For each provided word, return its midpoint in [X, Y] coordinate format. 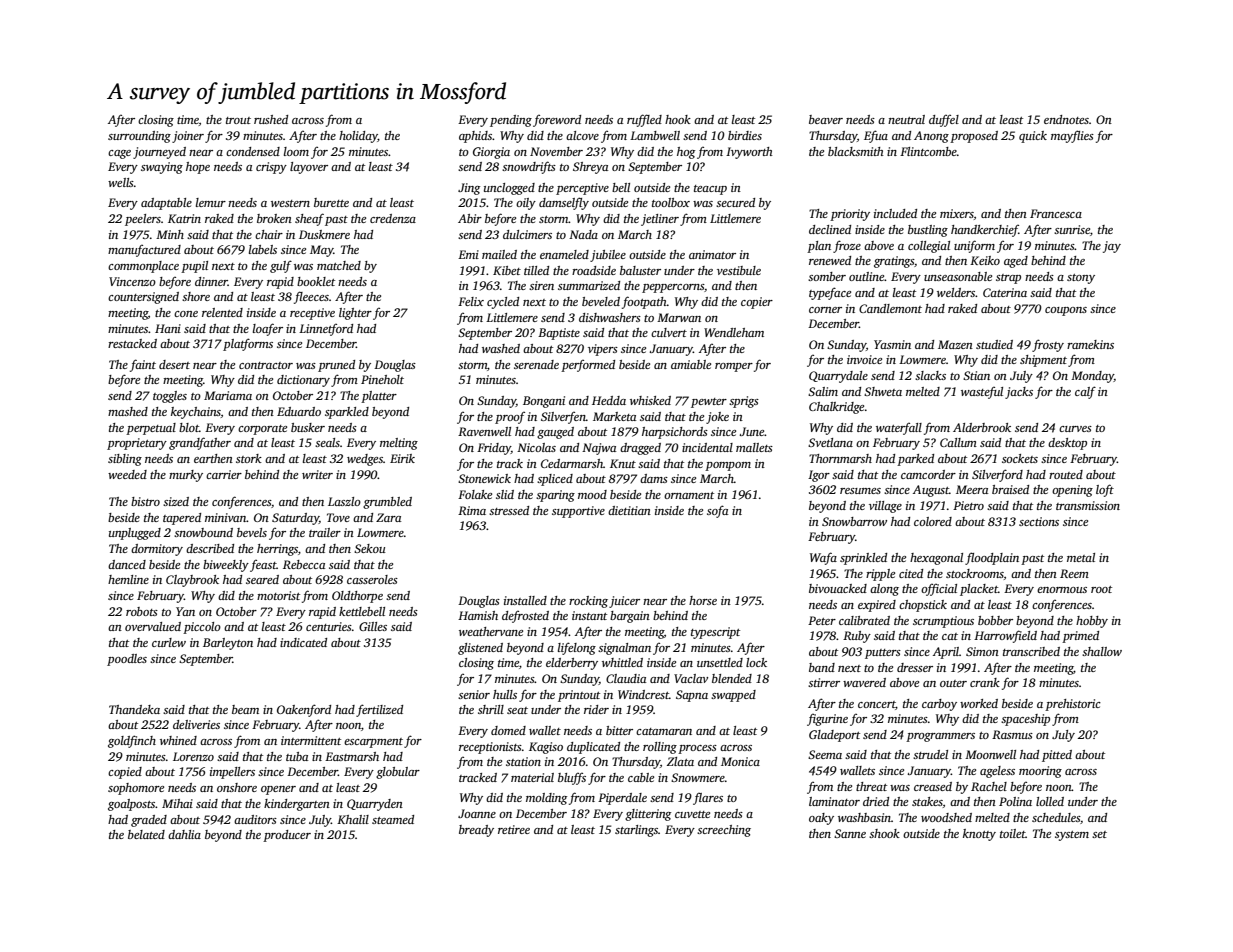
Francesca [1056, 213]
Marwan [679, 317]
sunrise [1072, 229]
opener [278, 790]
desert [174, 364]
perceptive [582, 189]
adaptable [166, 204]
